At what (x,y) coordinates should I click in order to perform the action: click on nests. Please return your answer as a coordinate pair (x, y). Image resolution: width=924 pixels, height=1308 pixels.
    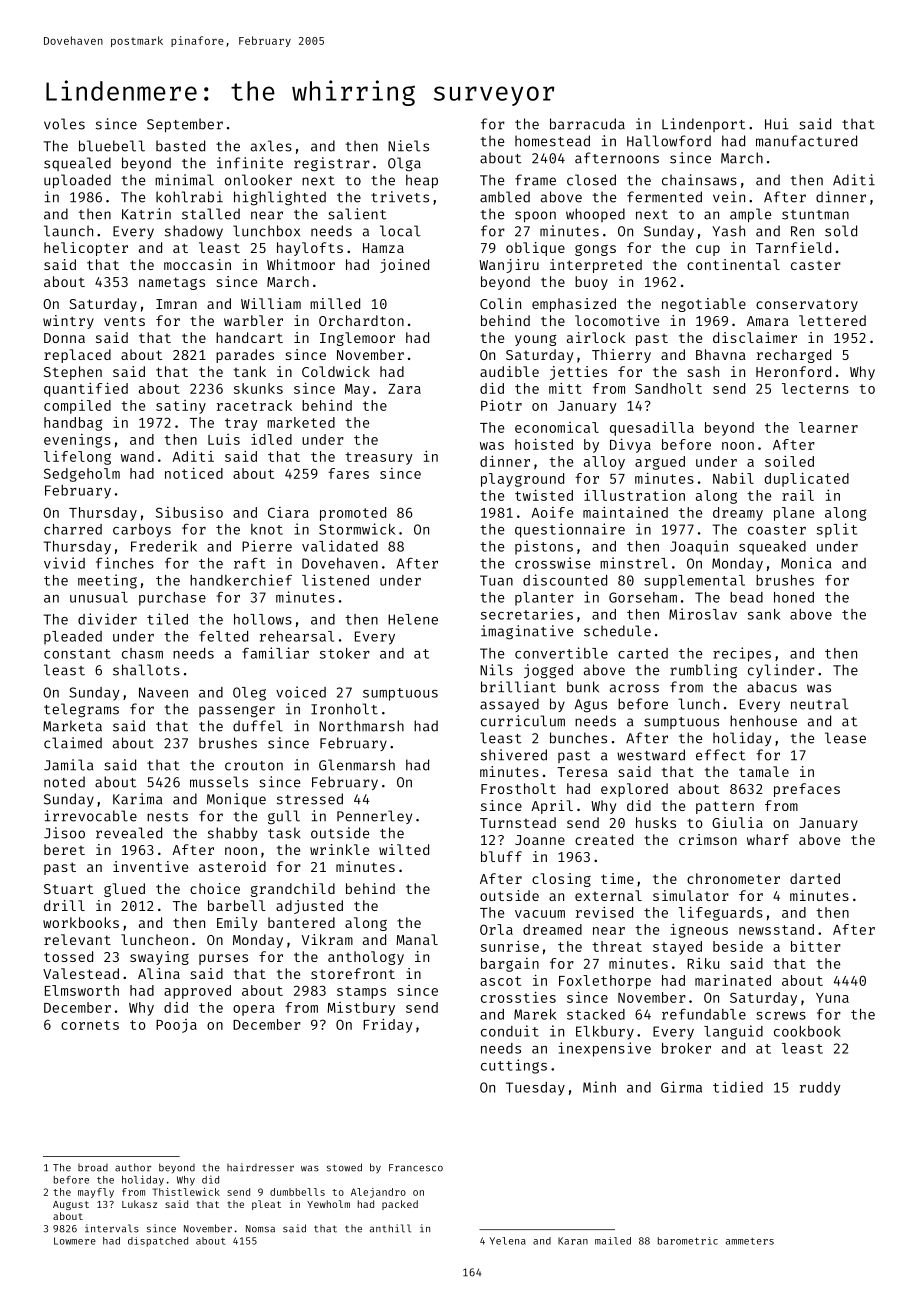
    Looking at the image, I should click on (167, 817).
